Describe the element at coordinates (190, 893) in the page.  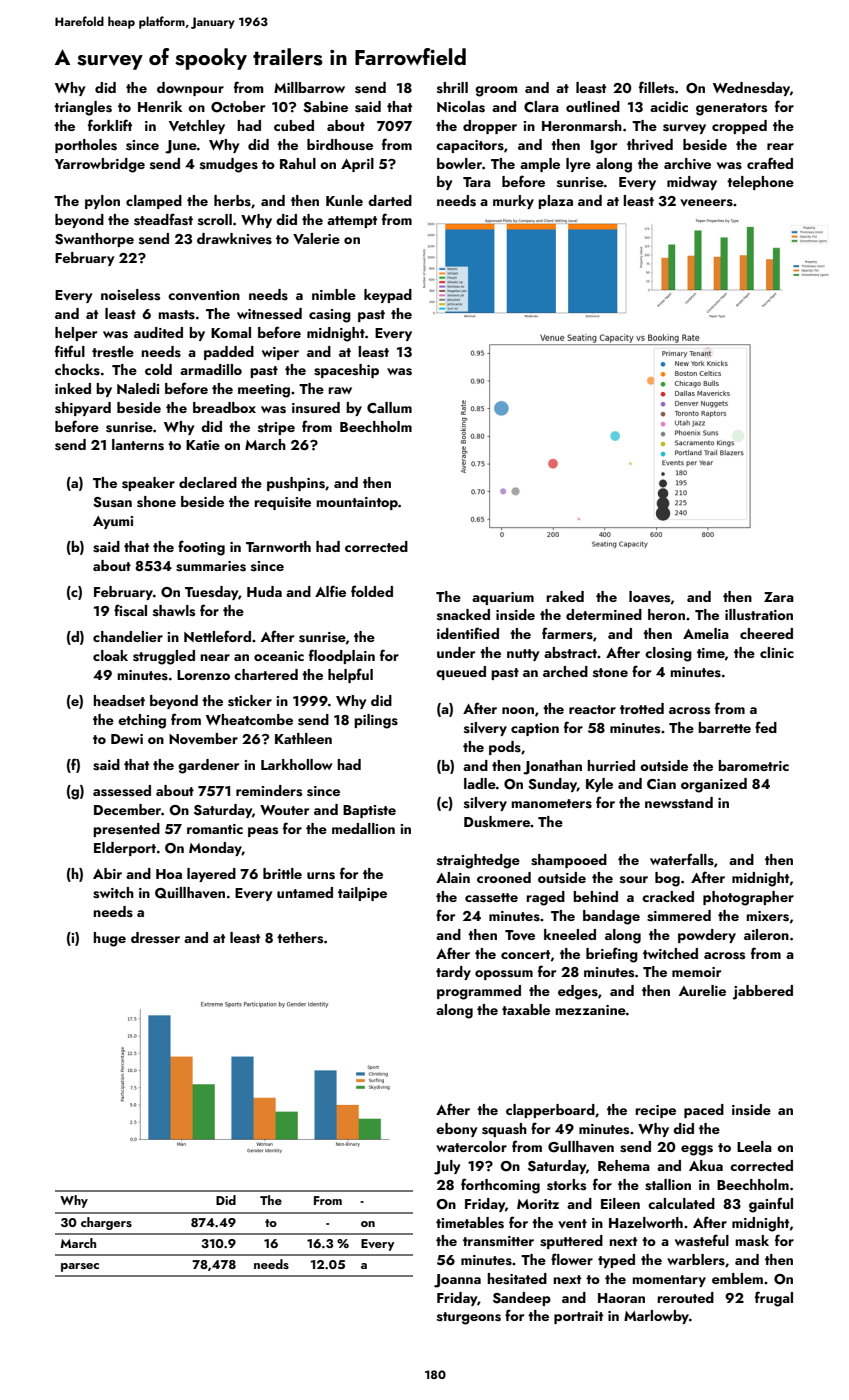
I see `Quillhaven` at that location.
